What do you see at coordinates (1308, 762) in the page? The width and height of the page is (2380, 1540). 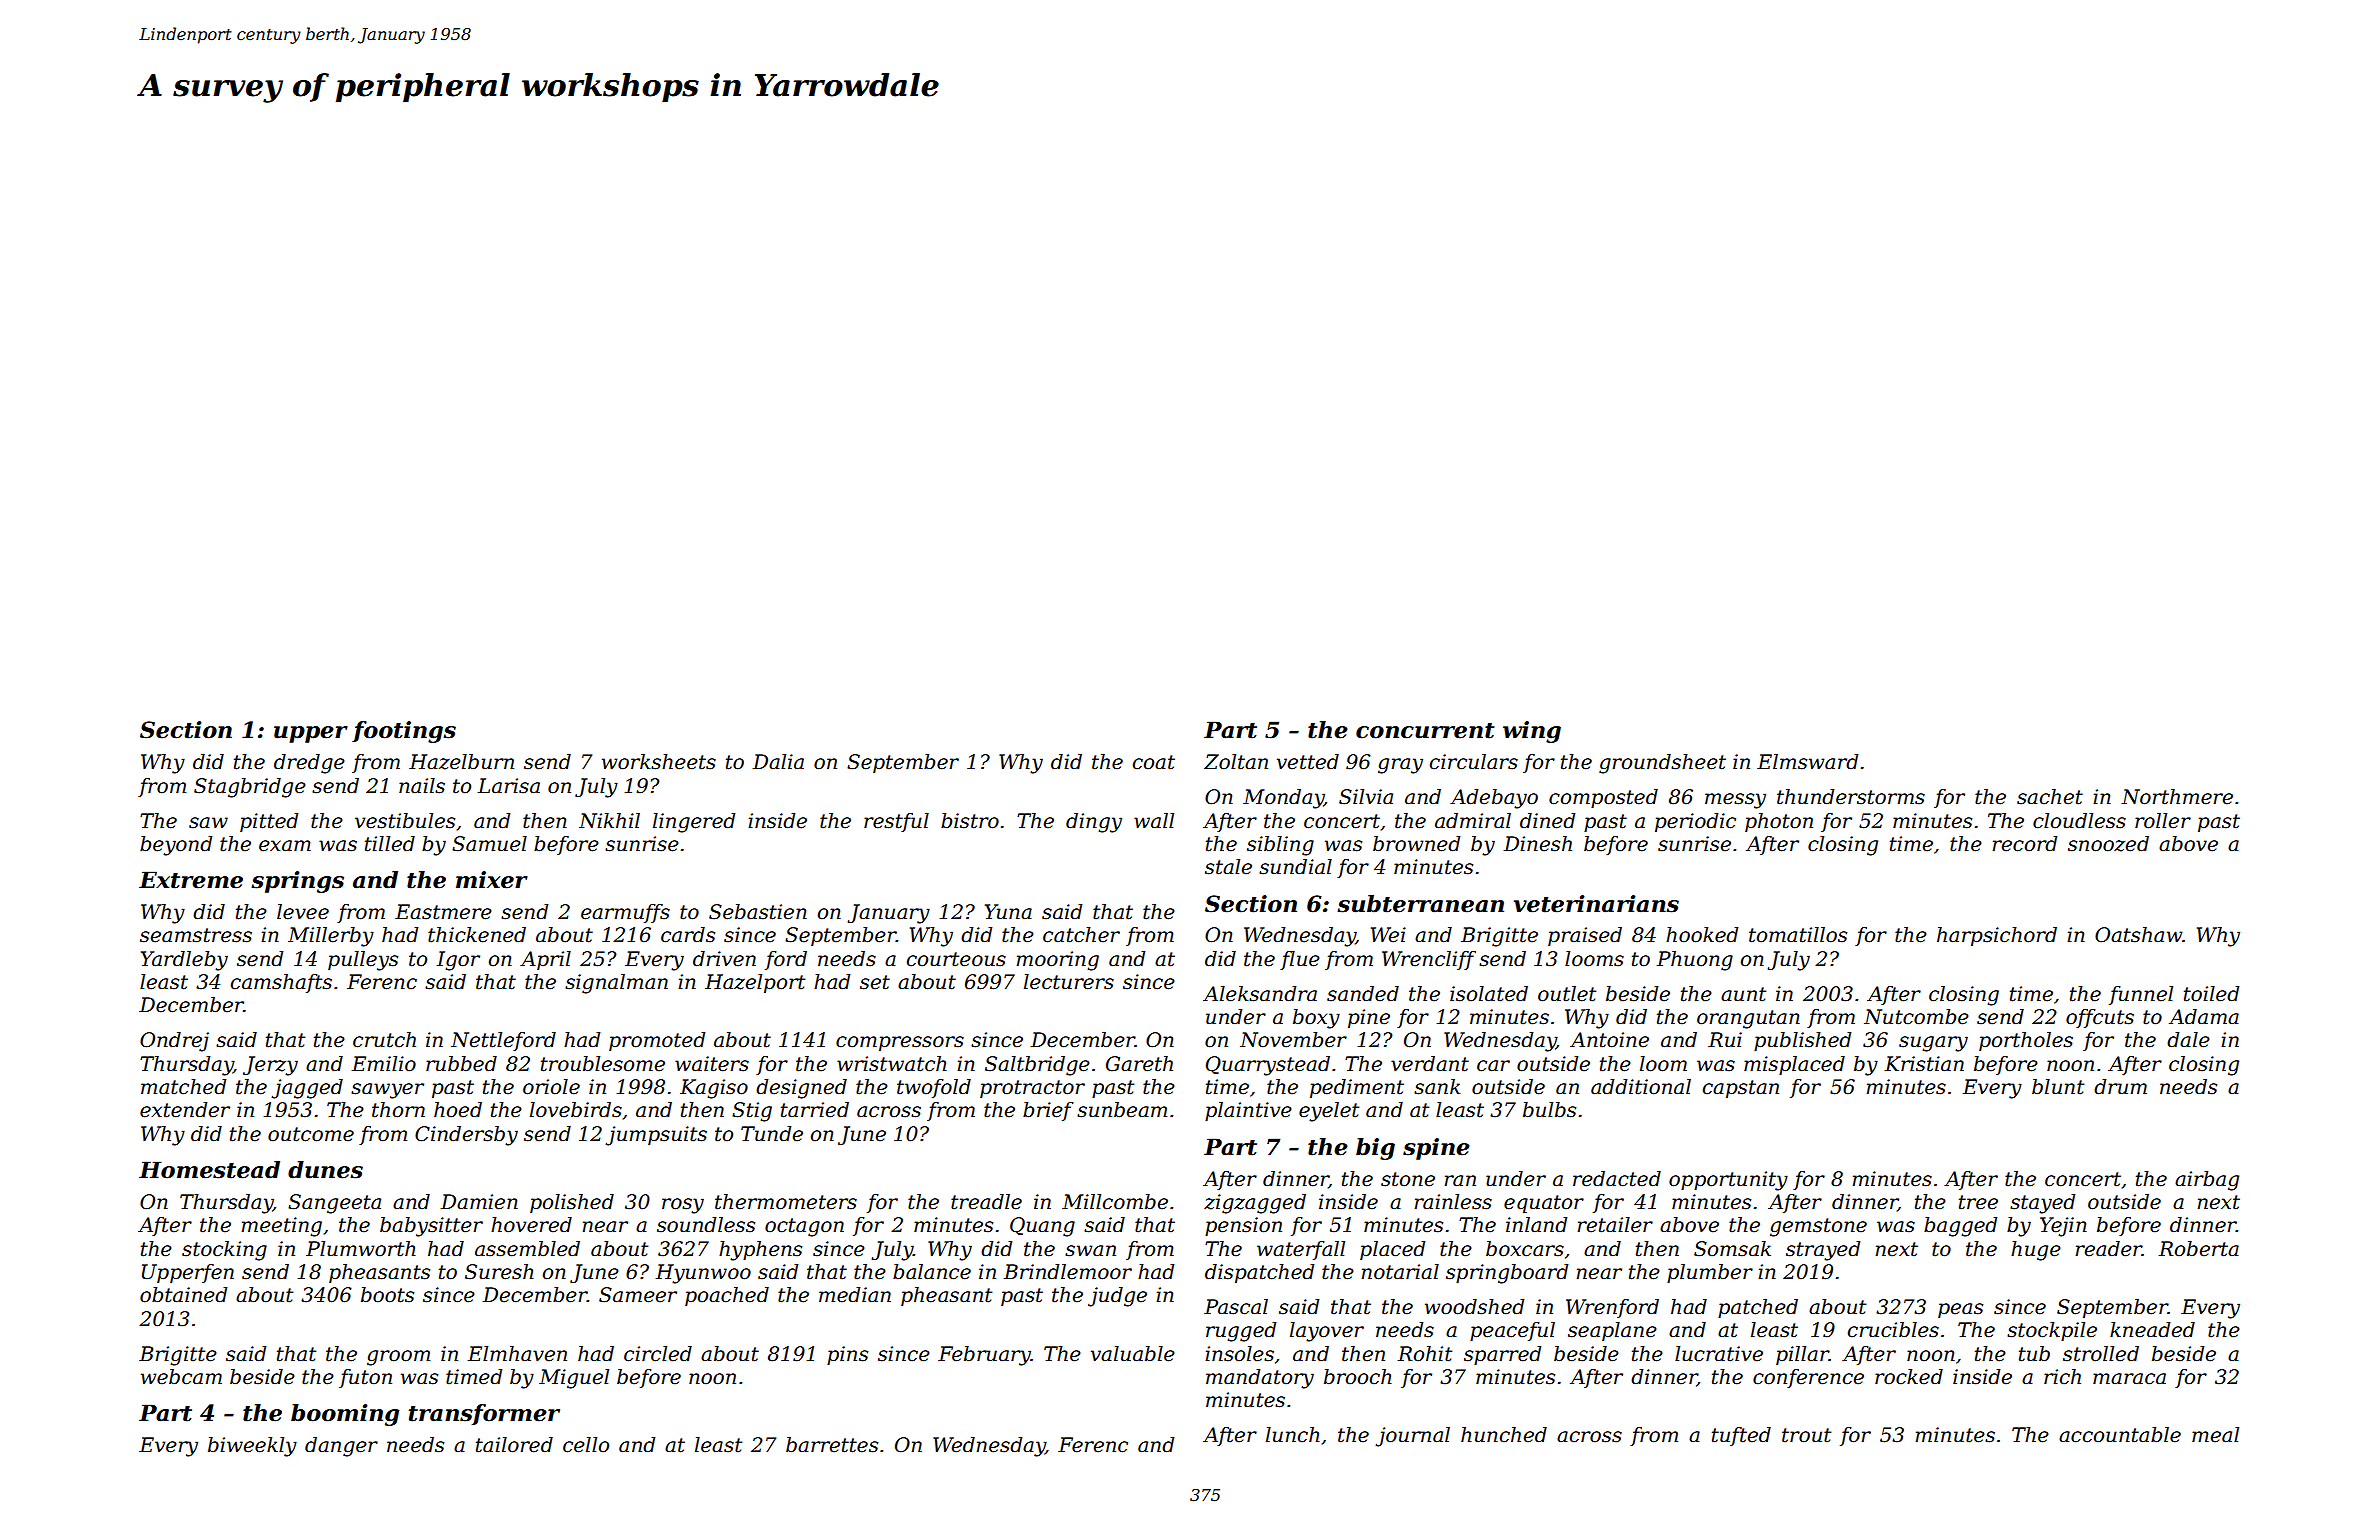 I see `vetted` at bounding box center [1308, 762].
